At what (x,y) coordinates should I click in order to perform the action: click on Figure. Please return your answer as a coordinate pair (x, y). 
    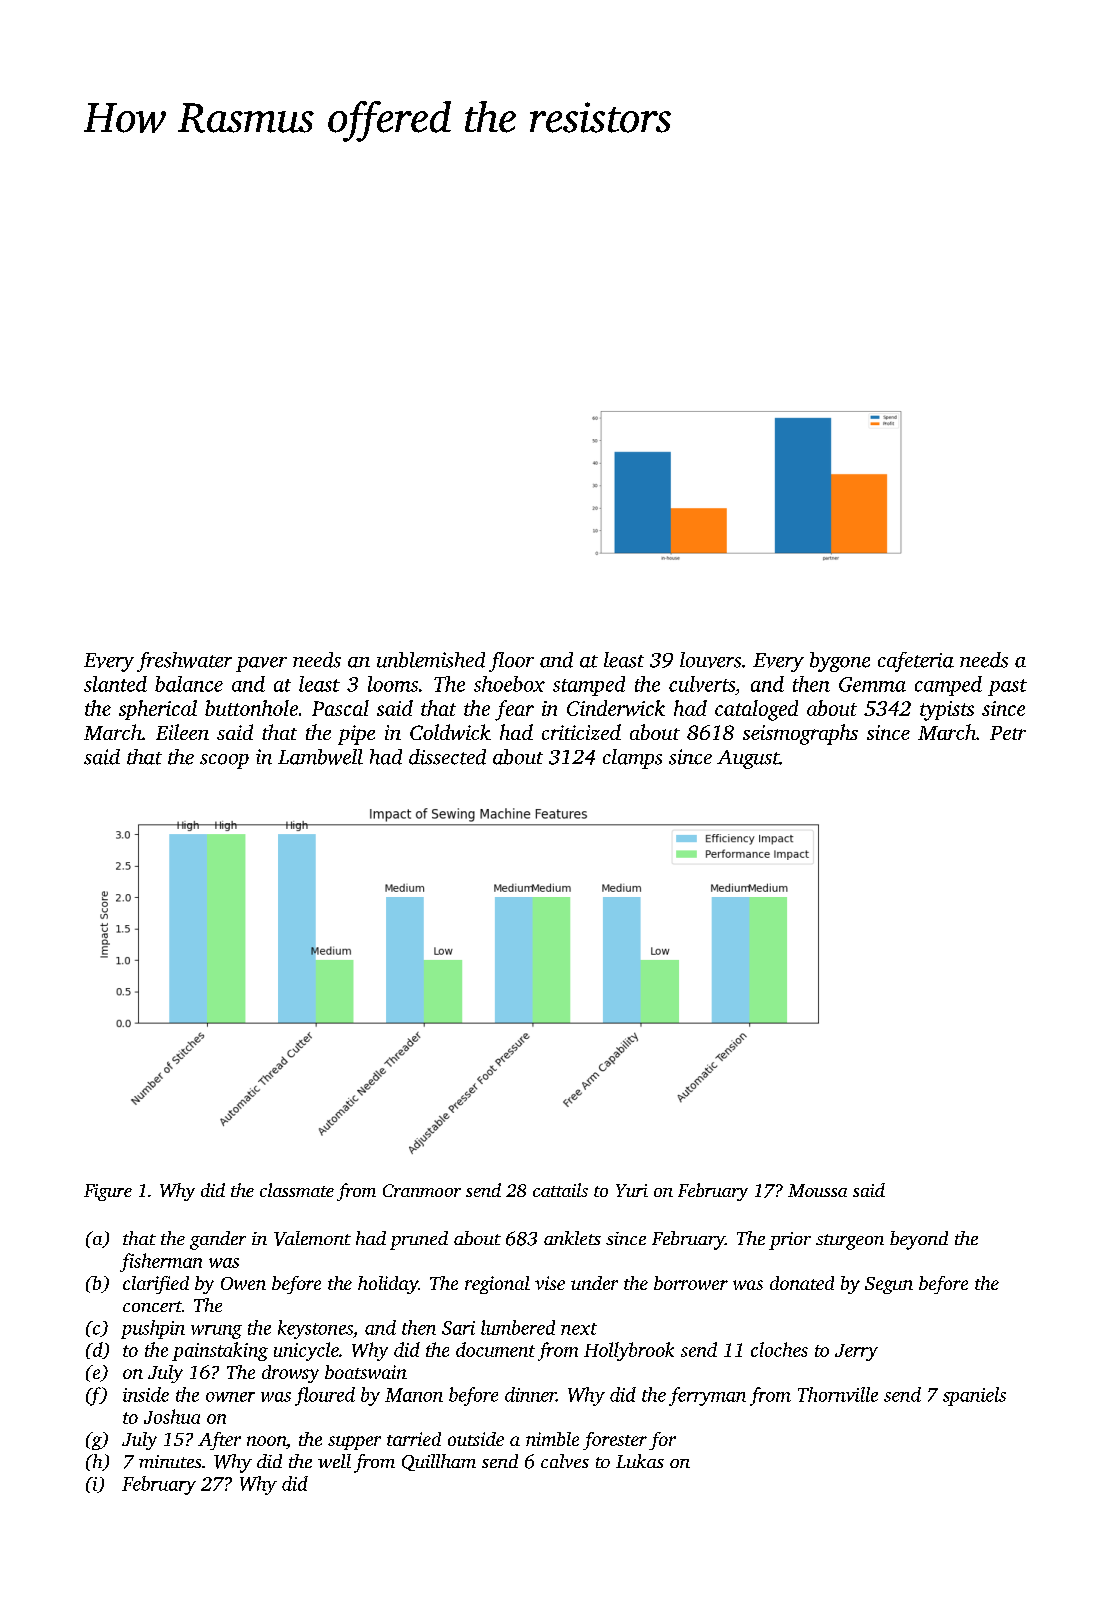
    Looking at the image, I should click on (108, 1192).
